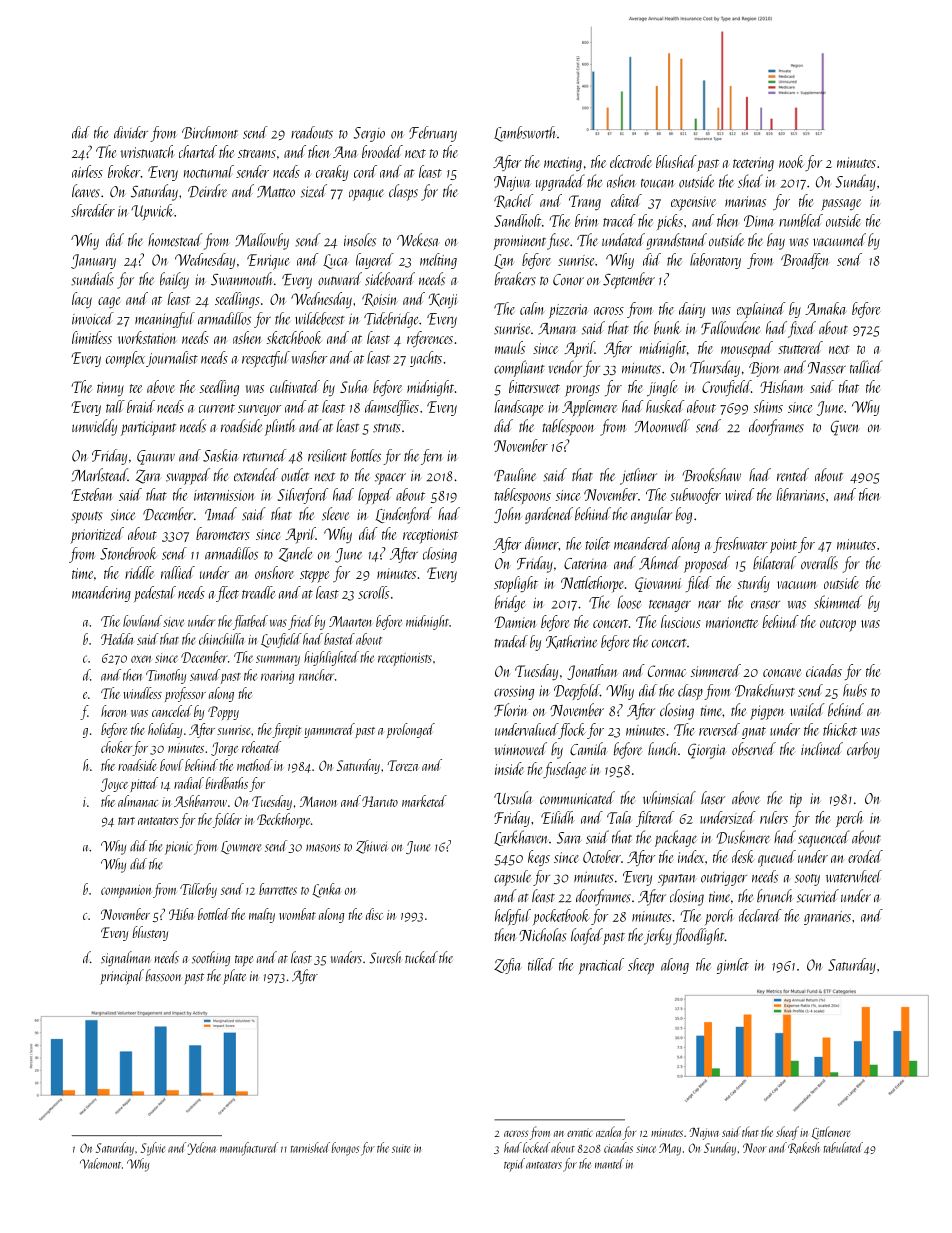 The height and width of the screenshot is (1233, 952). I want to click on pedestal, so click(155, 594).
